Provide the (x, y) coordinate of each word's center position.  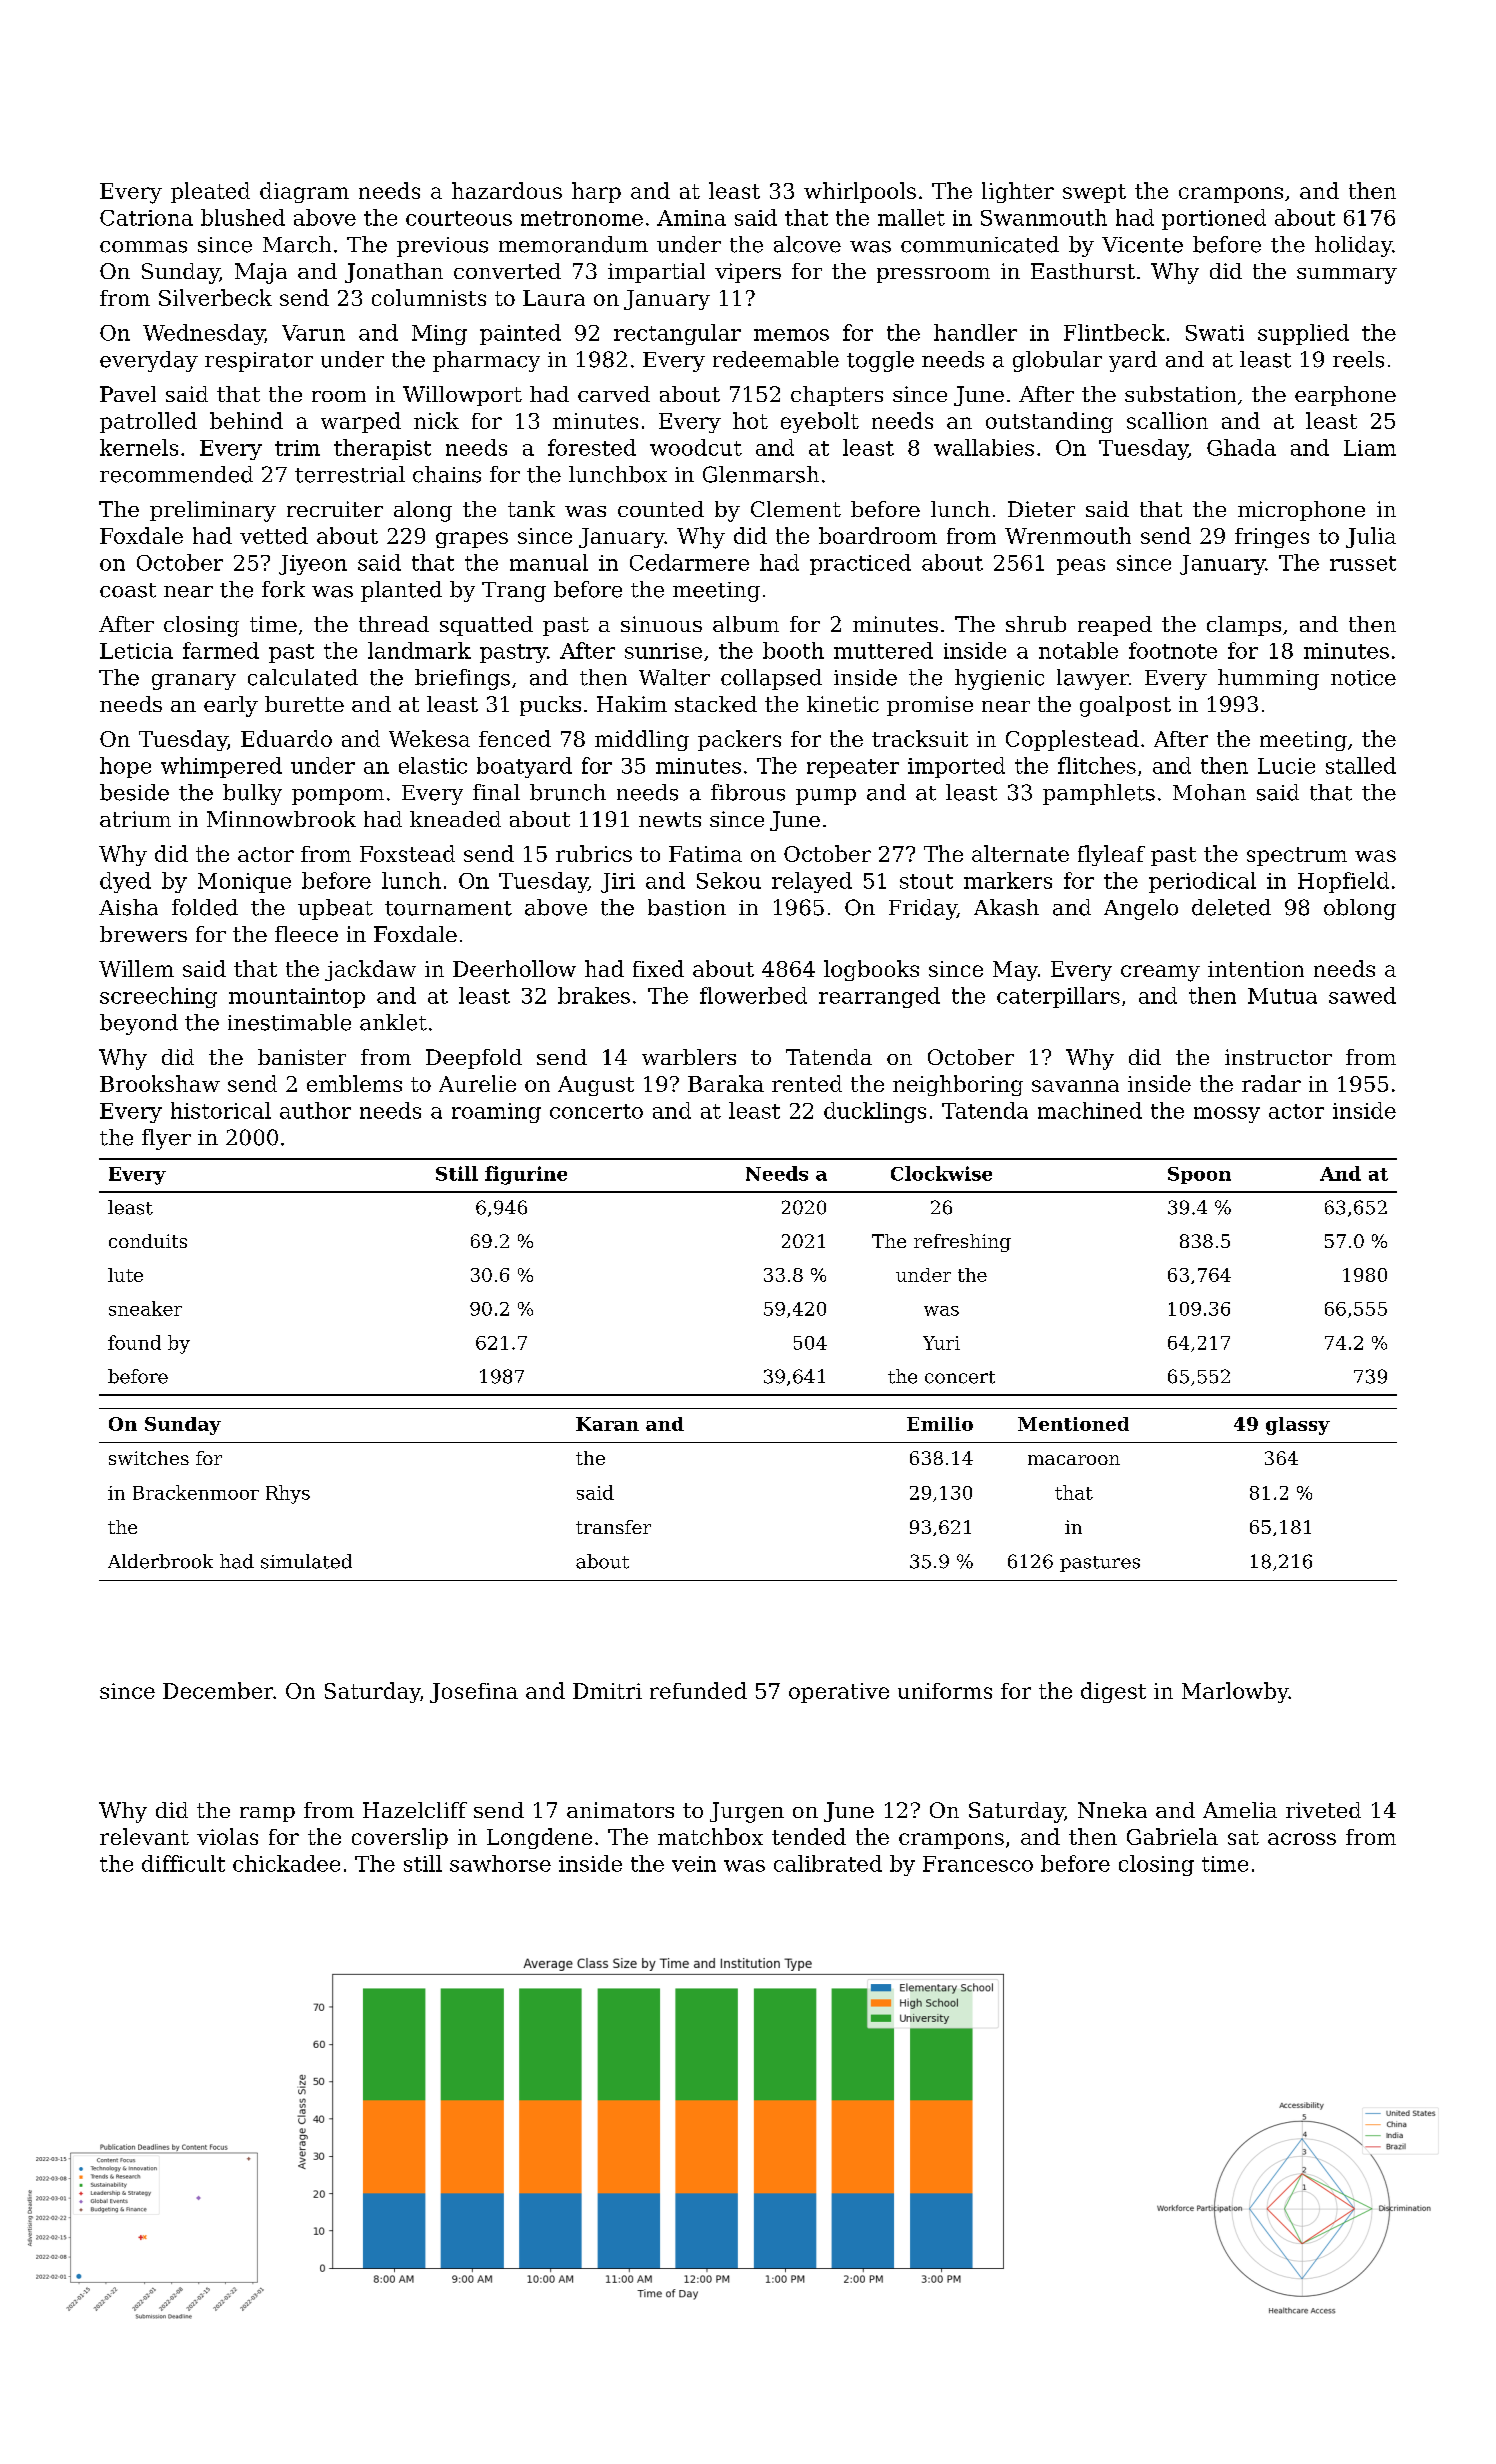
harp (596, 192)
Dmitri (607, 1691)
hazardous (507, 190)
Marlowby (1235, 1692)
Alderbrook (160, 1561)
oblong (1360, 909)
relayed (812, 882)
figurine (526, 1175)
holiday (1353, 246)
